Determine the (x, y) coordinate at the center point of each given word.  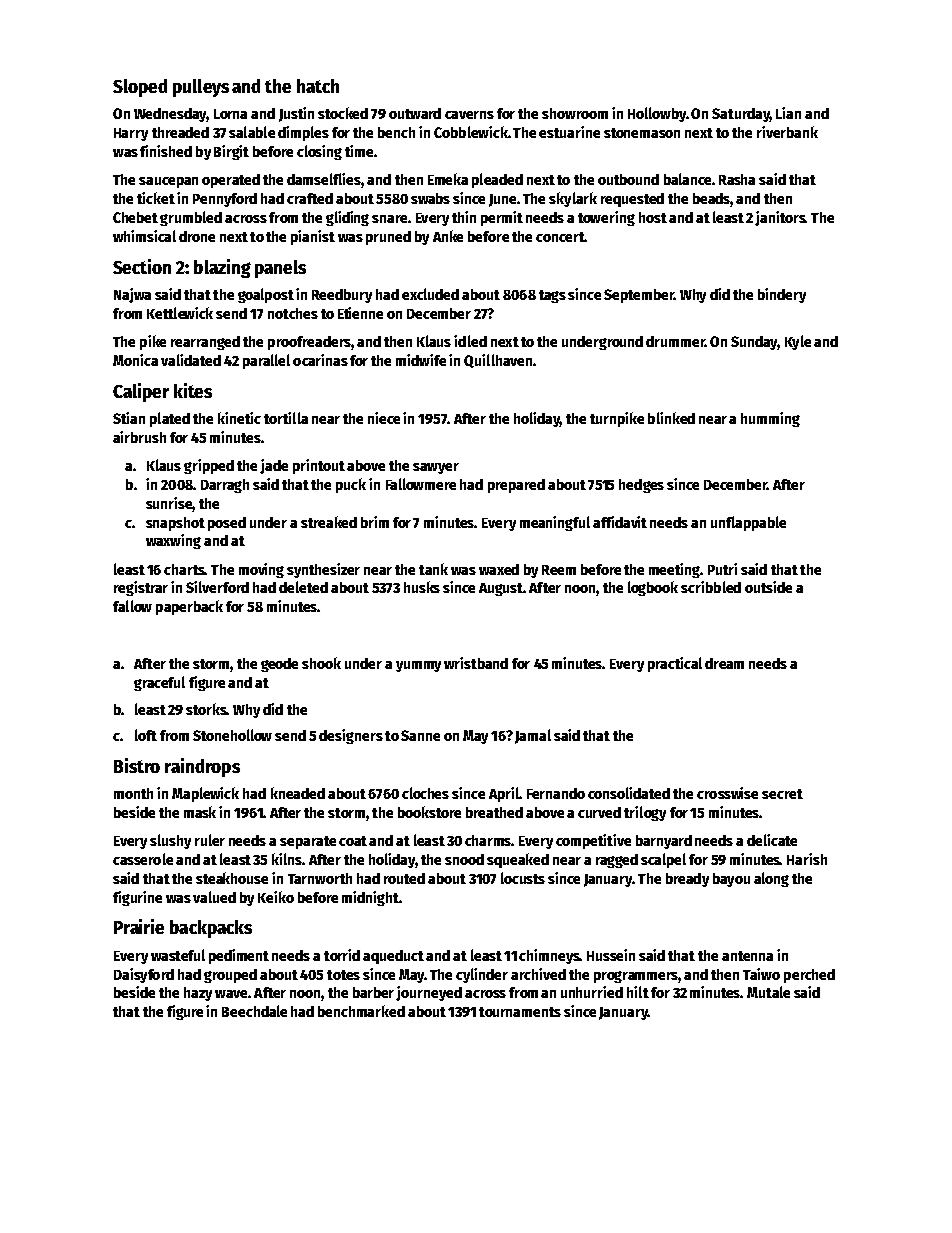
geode (279, 665)
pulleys (201, 88)
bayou (731, 880)
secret (782, 794)
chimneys (549, 956)
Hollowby (657, 114)
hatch (318, 86)
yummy (418, 666)
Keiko (276, 897)
